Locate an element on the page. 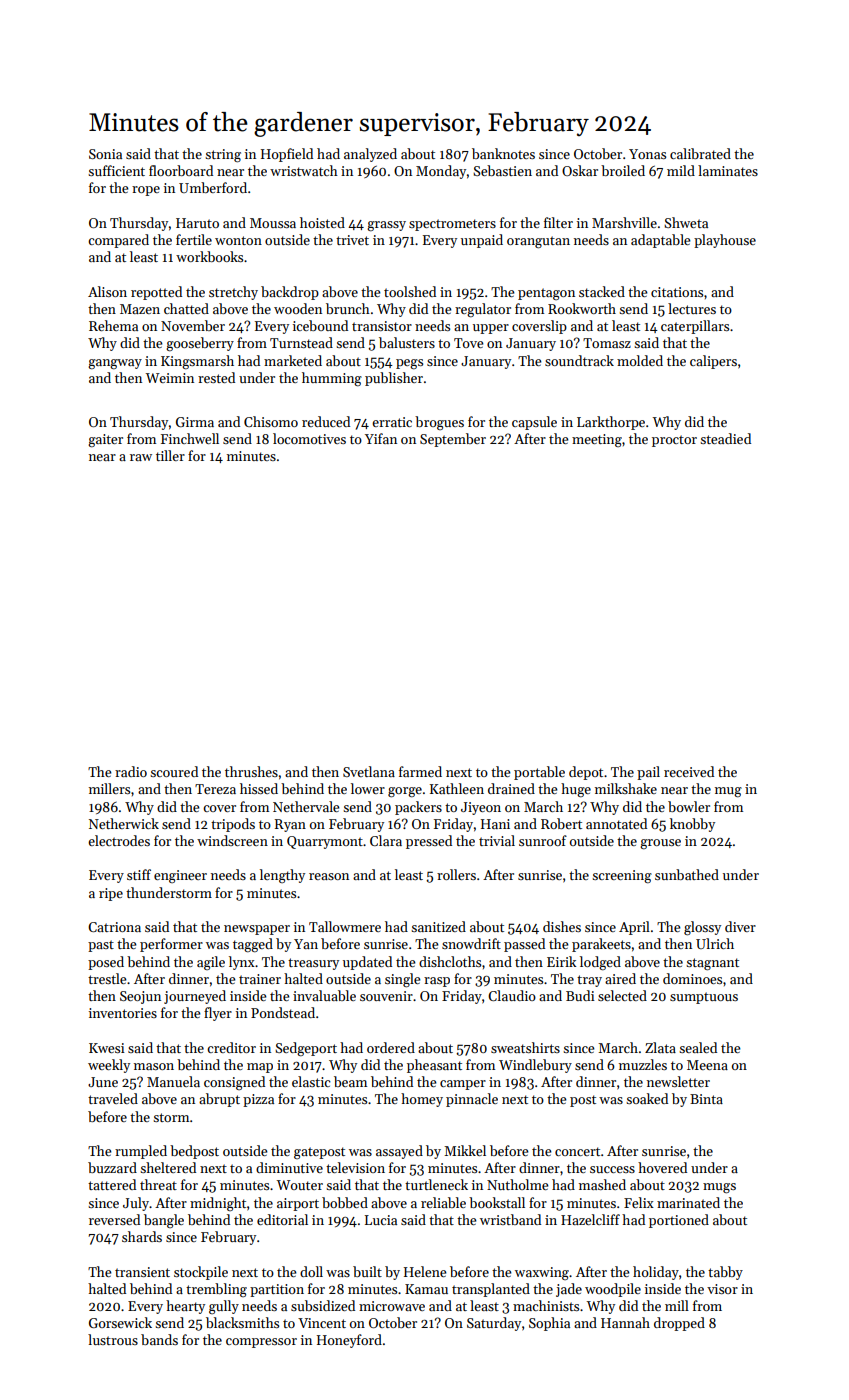 The image size is (849, 1400). bowler is located at coordinates (689, 806).
